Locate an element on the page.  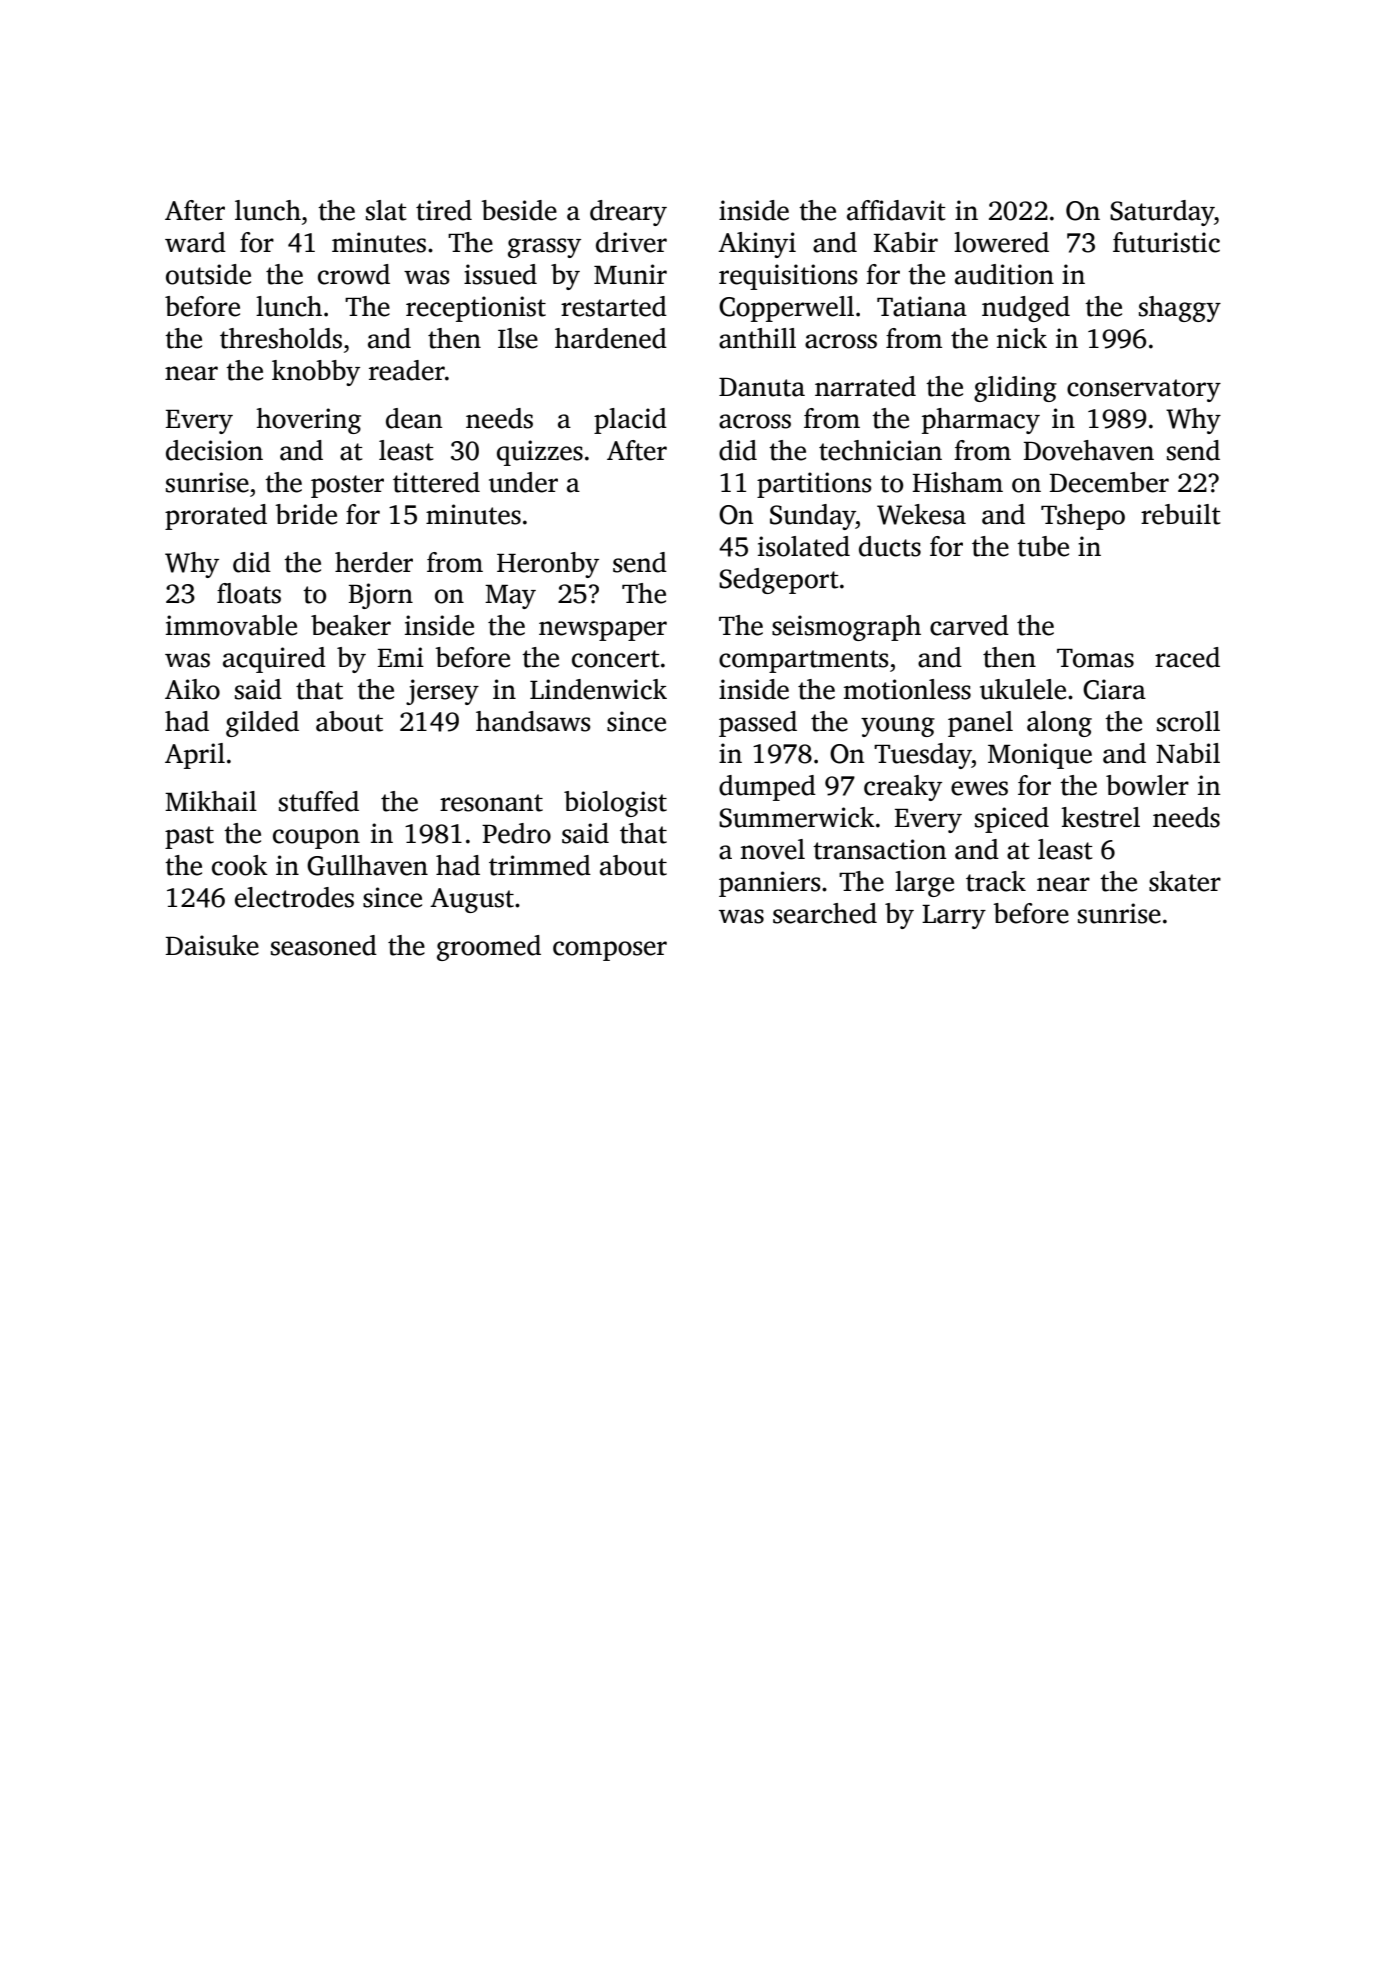
Monique is located at coordinates (1040, 756).
